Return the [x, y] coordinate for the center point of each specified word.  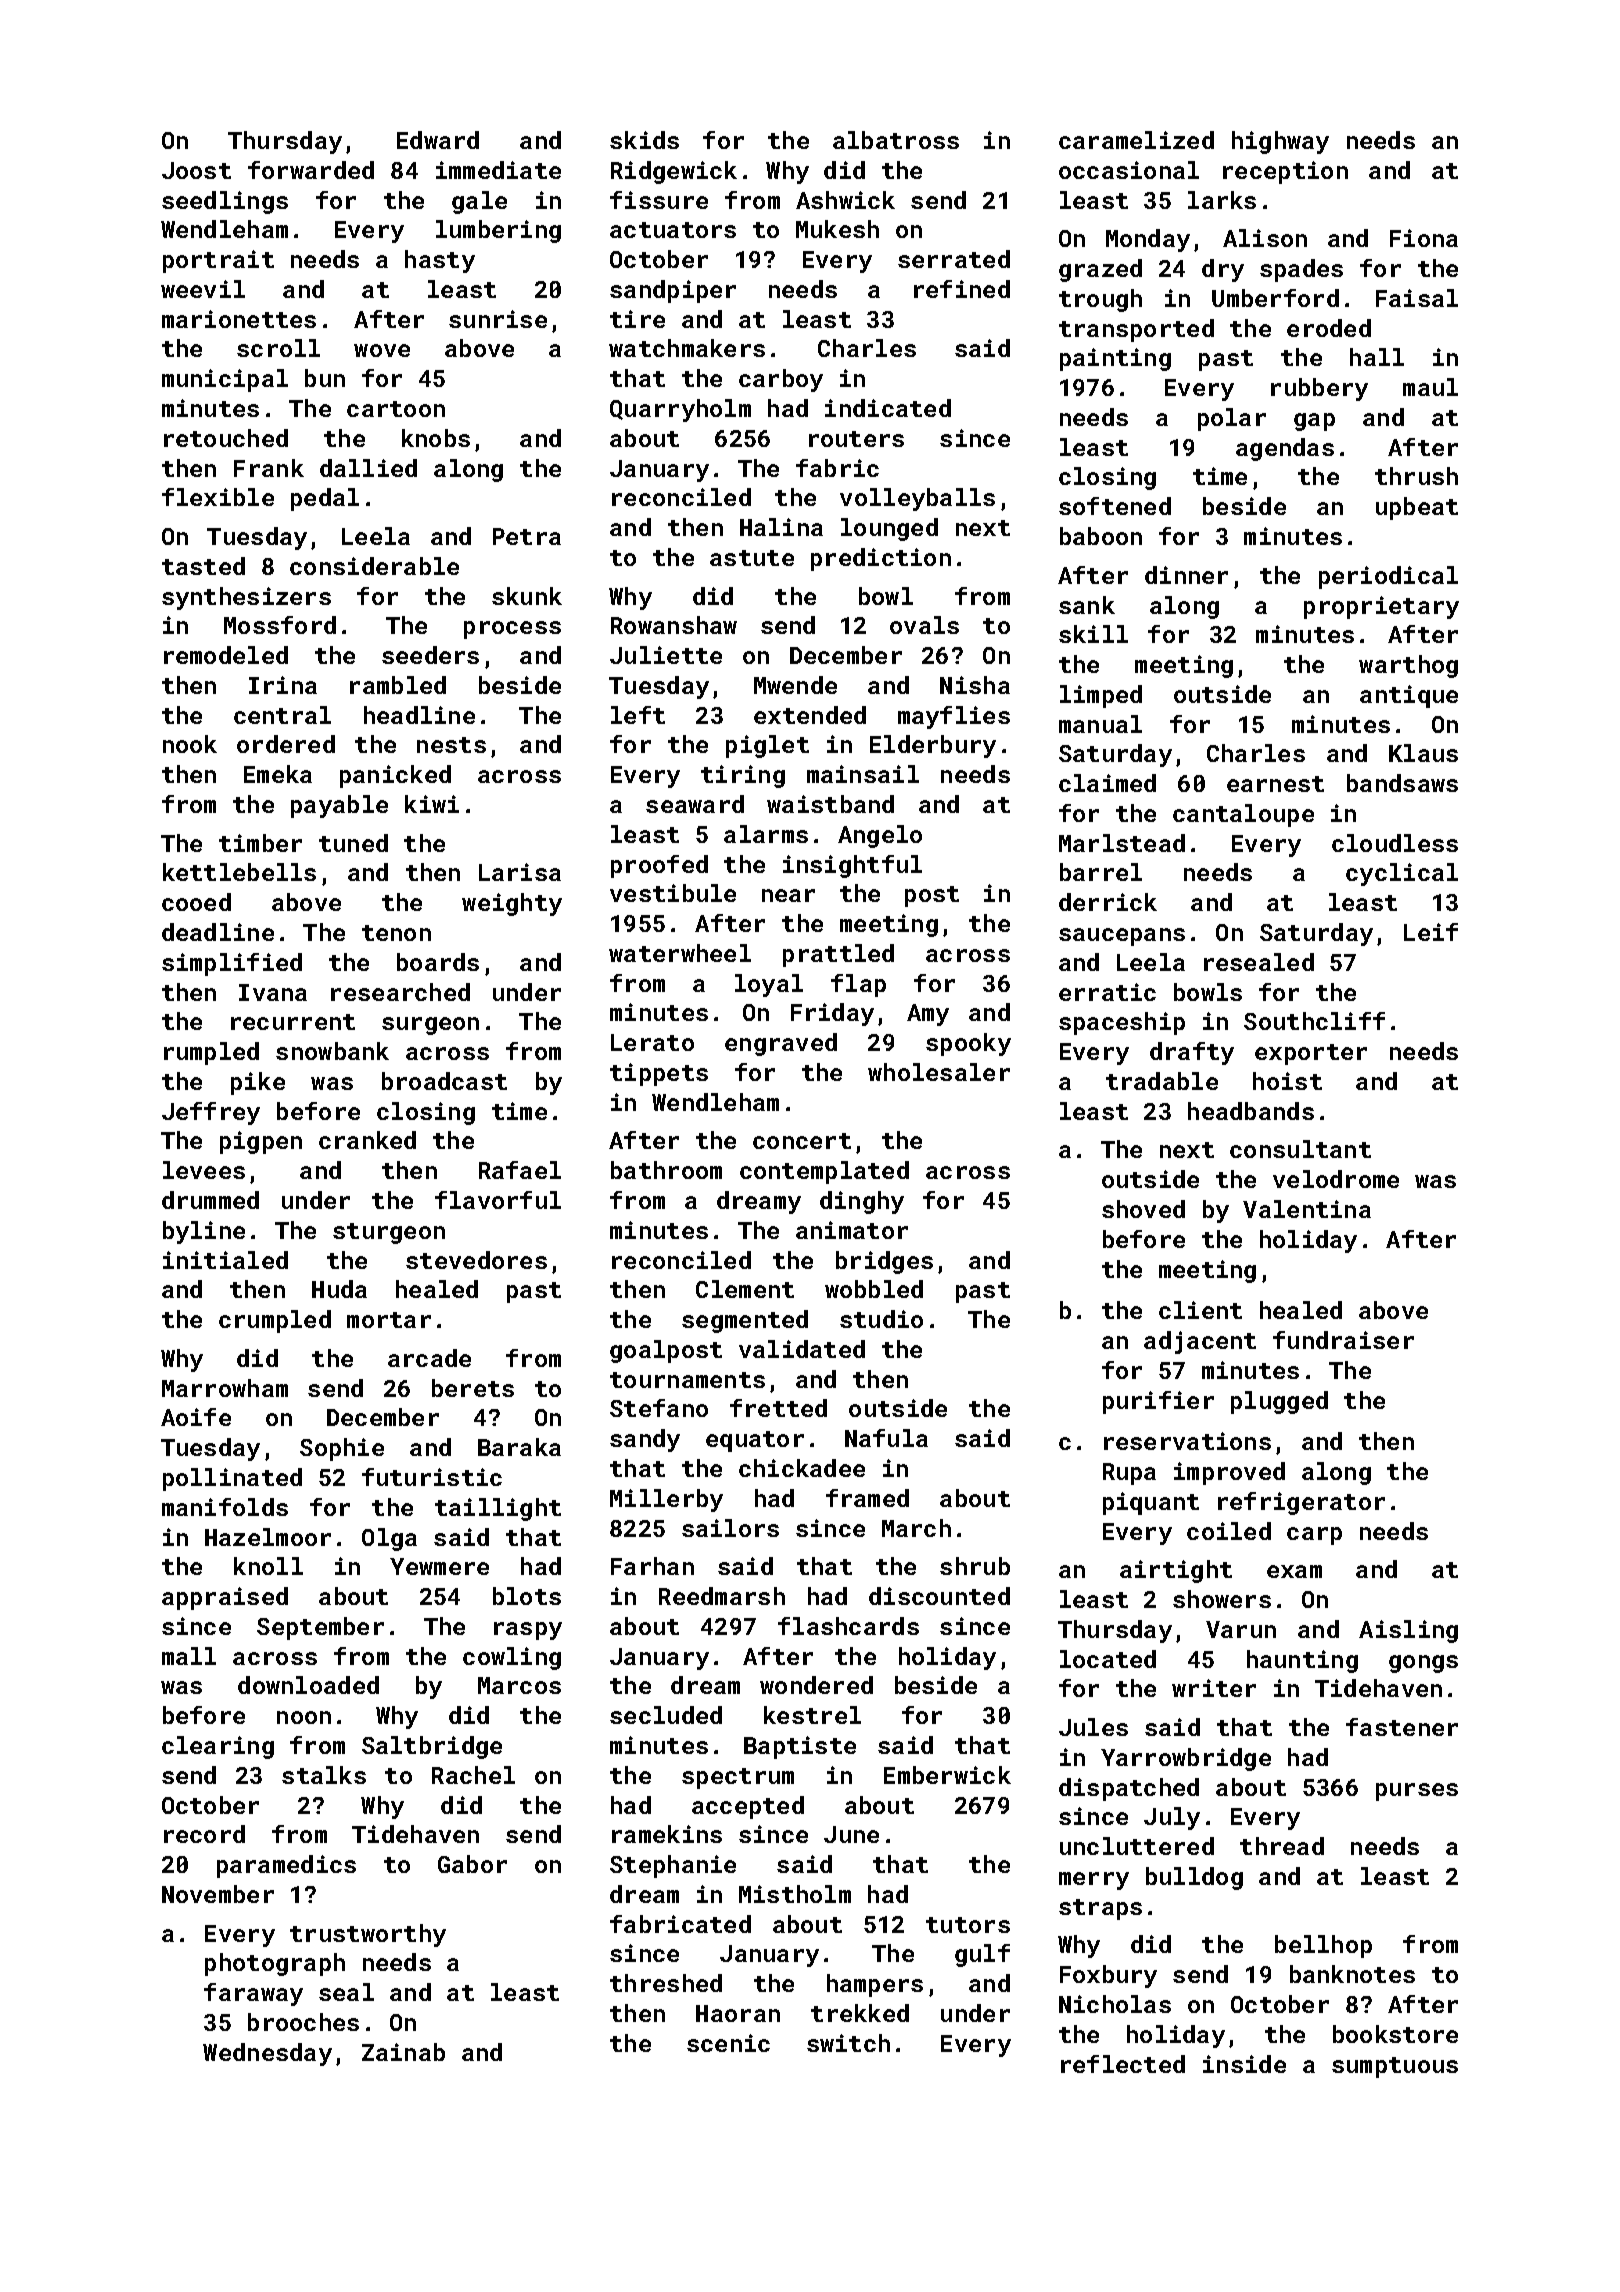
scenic [728, 2043]
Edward [438, 140]
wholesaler [939, 1072]
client [1200, 1310]
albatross [896, 140]
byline [204, 1232]
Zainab [403, 2052]
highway [1280, 142]
